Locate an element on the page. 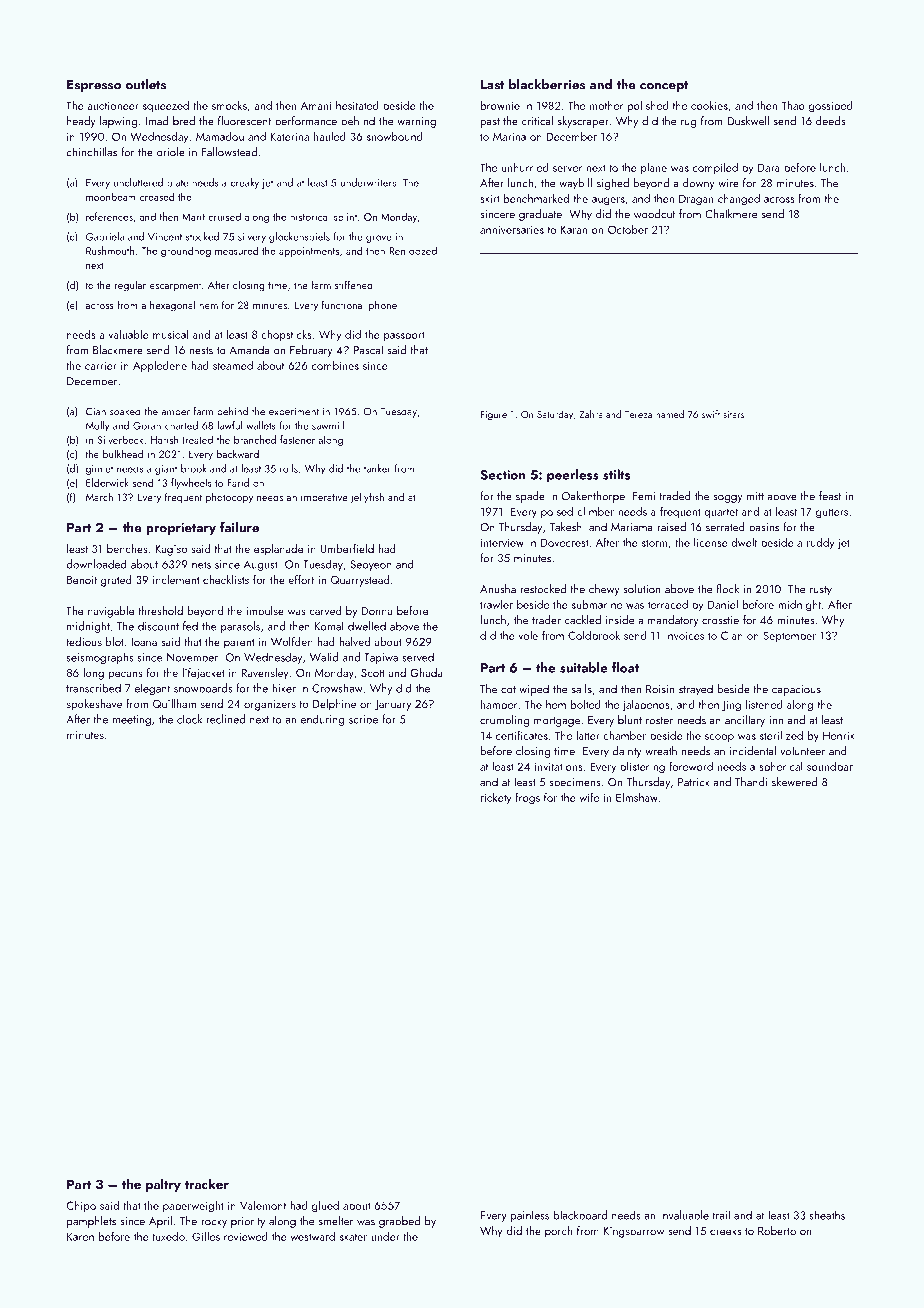 The height and width of the image is (1308, 924). splint is located at coordinates (345, 217).
